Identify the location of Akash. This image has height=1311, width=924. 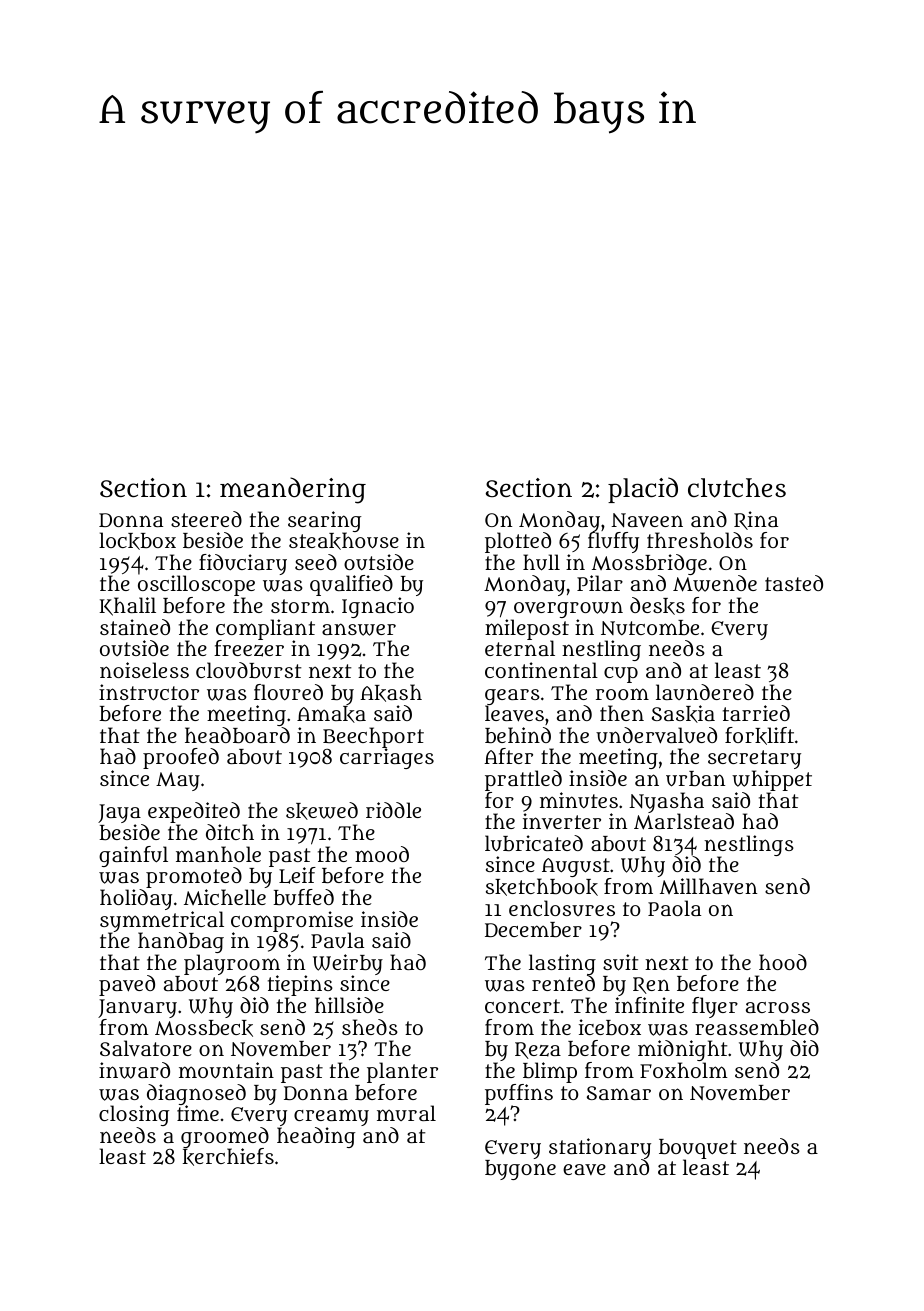
(391, 693).
